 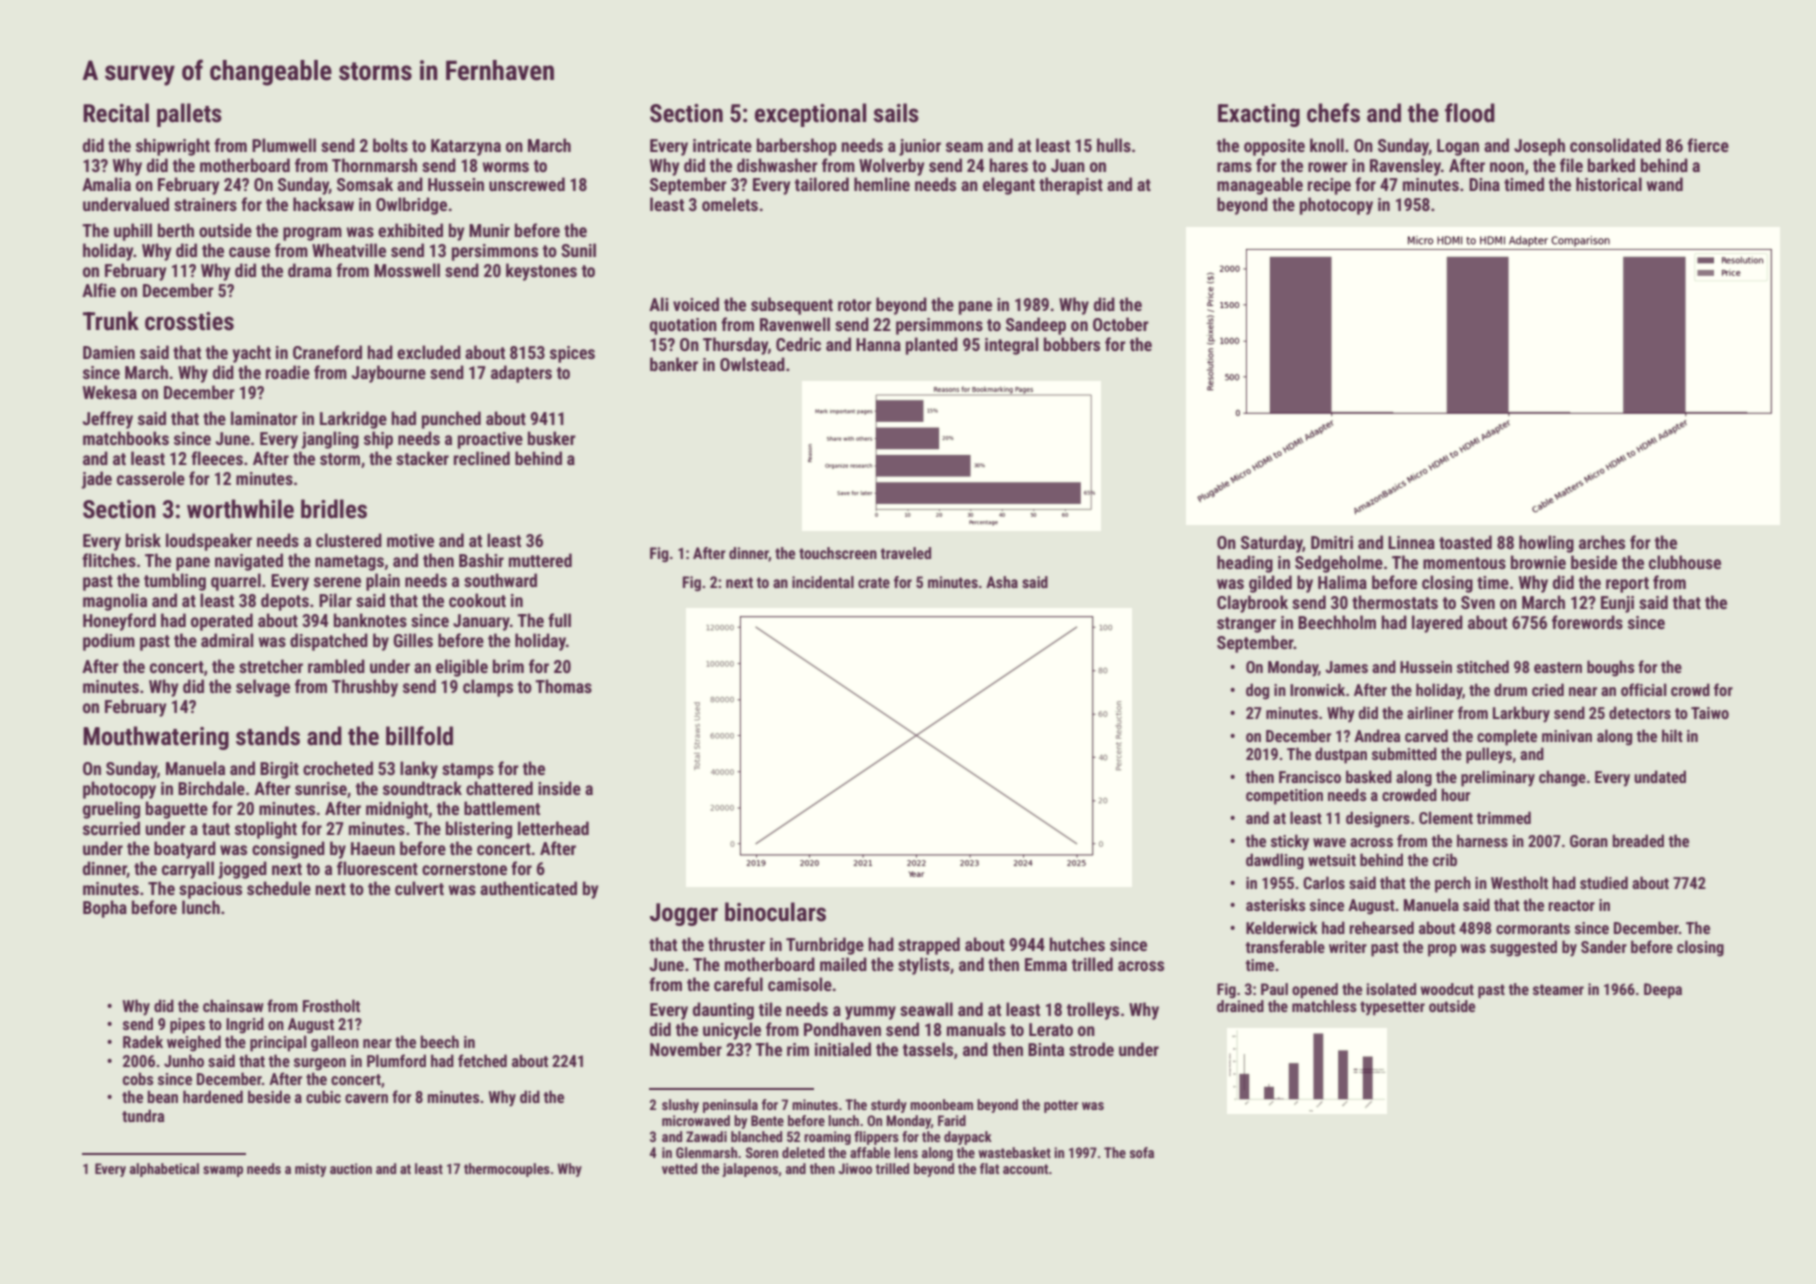 What do you see at coordinates (189, 115) in the screenshot?
I see `pallets` at bounding box center [189, 115].
